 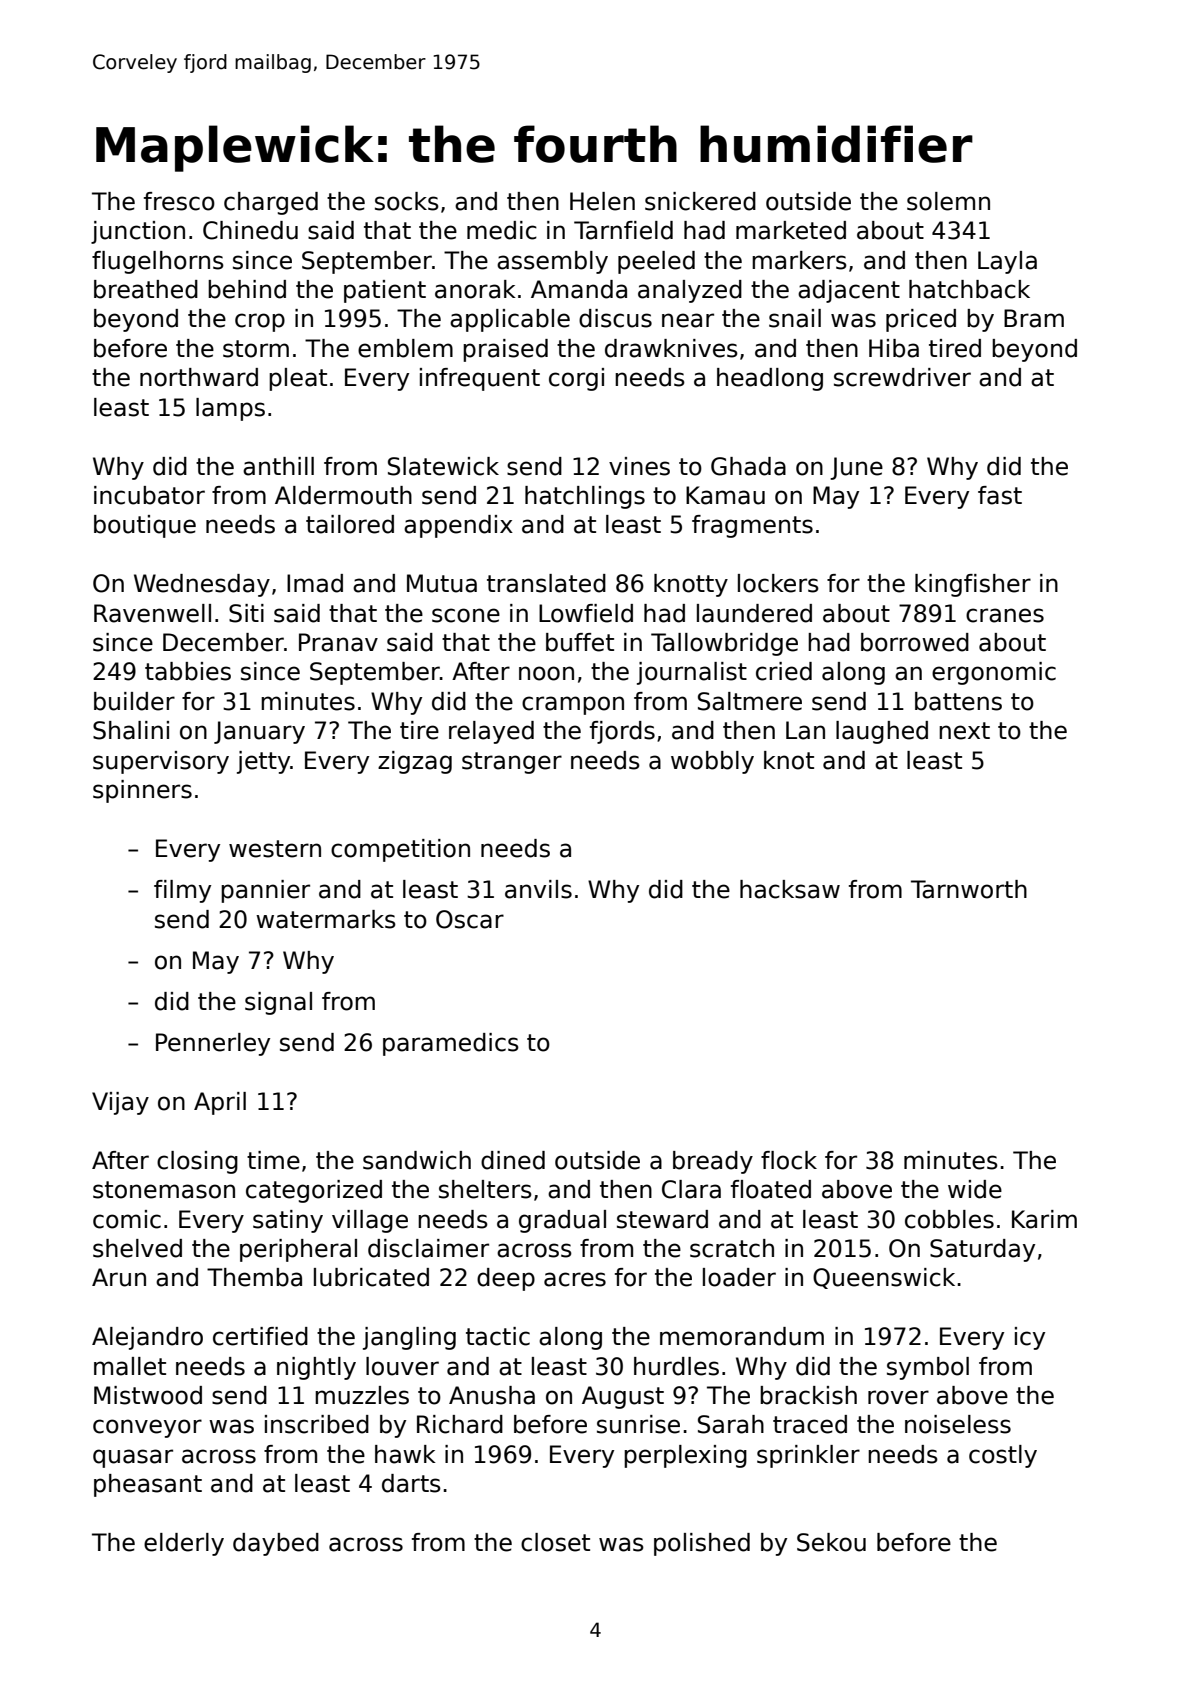 I want to click on floated, so click(x=771, y=1189).
